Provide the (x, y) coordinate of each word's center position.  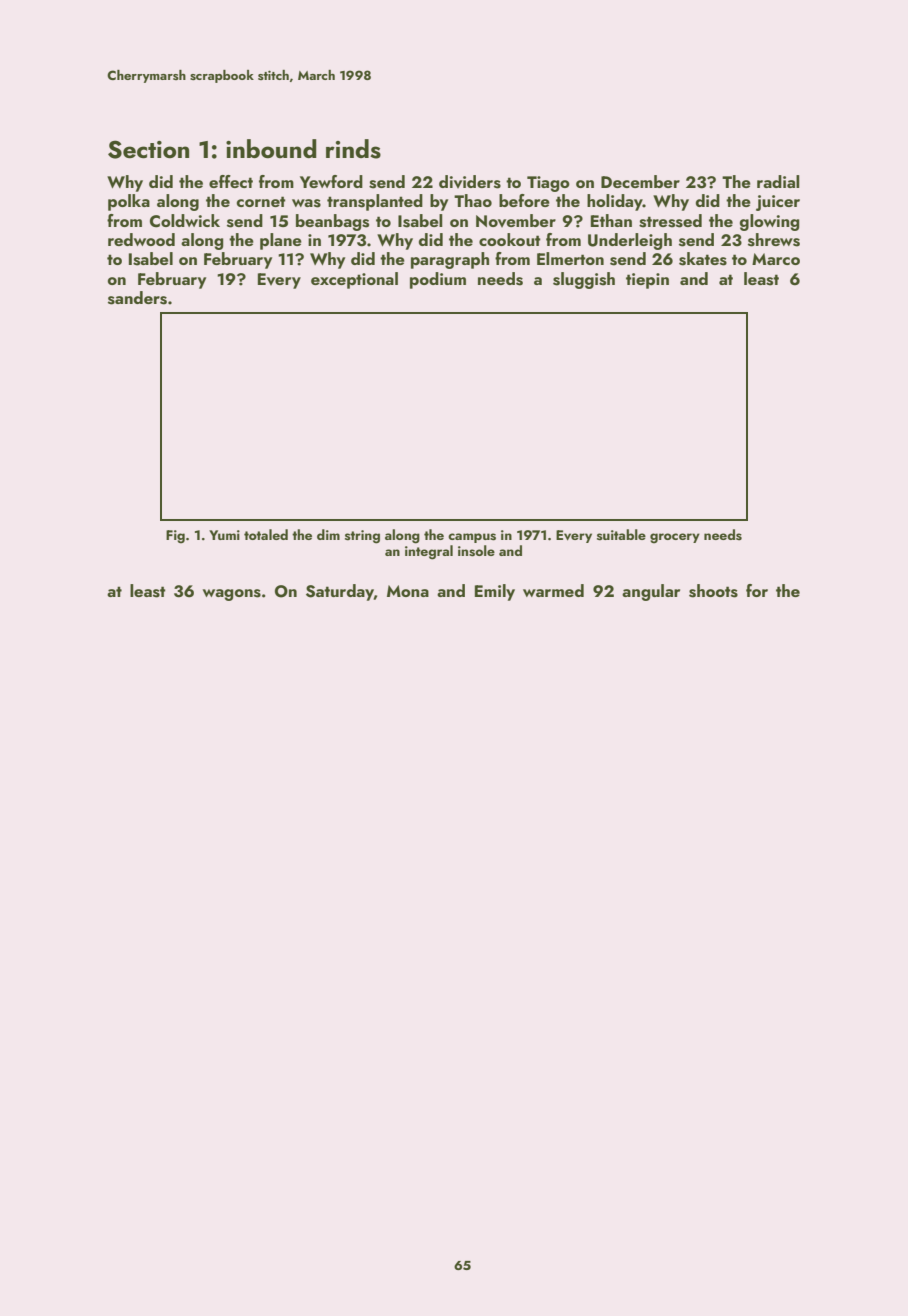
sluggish (584, 280)
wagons (232, 595)
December (640, 181)
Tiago (548, 184)
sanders (137, 298)
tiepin (647, 281)
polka (129, 202)
